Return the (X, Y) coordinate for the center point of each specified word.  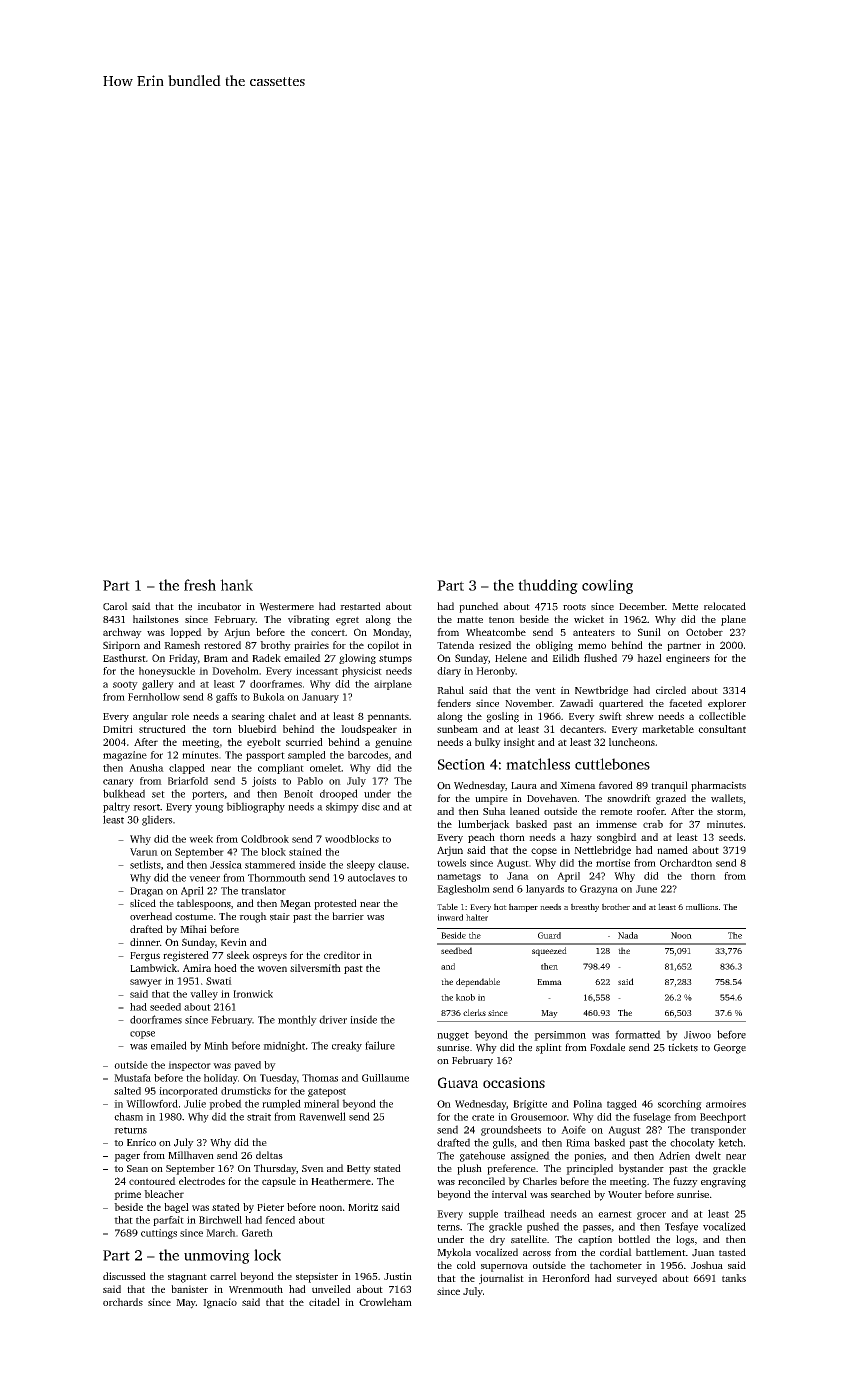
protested (335, 904)
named (672, 850)
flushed (600, 658)
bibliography (255, 807)
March (221, 1233)
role (180, 716)
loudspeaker (369, 730)
